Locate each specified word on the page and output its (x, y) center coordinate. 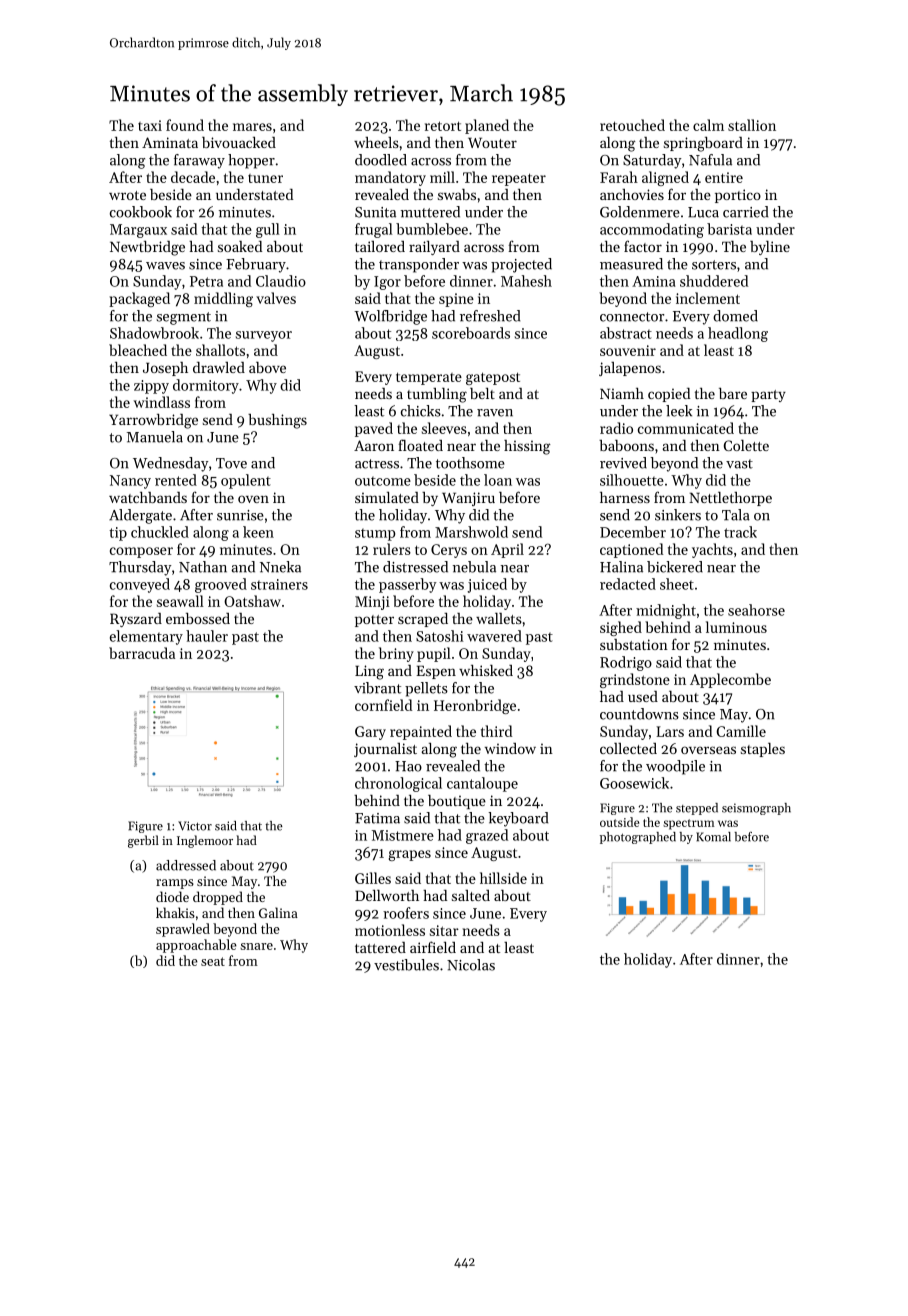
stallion (752, 125)
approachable (196, 946)
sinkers (678, 515)
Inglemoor (205, 841)
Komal (713, 837)
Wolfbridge (390, 317)
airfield (433, 947)
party (768, 396)
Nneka (280, 567)
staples (763, 750)
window (510, 748)
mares (252, 127)
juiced (487, 585)
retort (443, 126)
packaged (139, 299)
